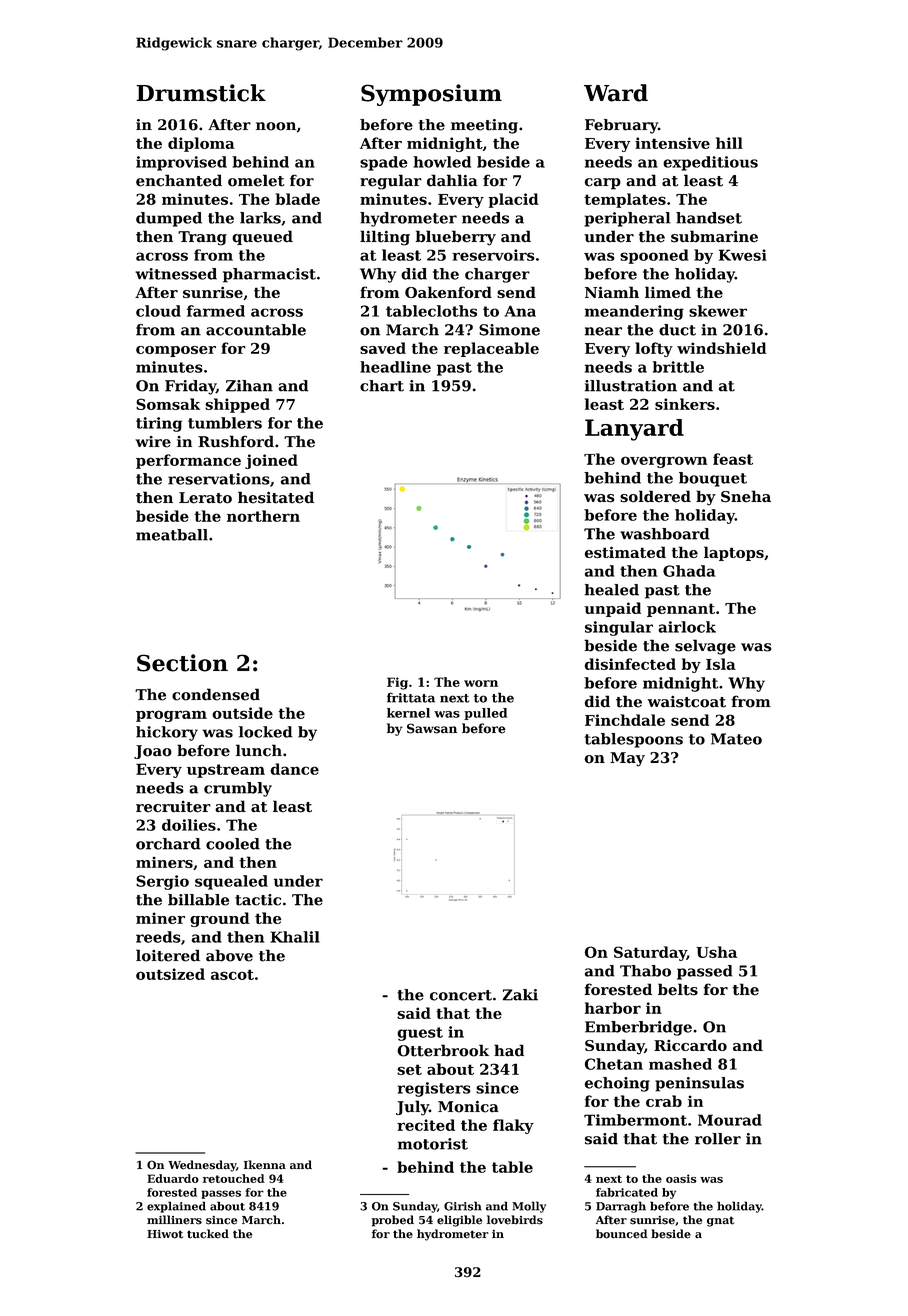 This screenshot has height=1316, width=908. Describe the element at coordinates (655, 496) in the screenshot. I see `soldered` at that location.
